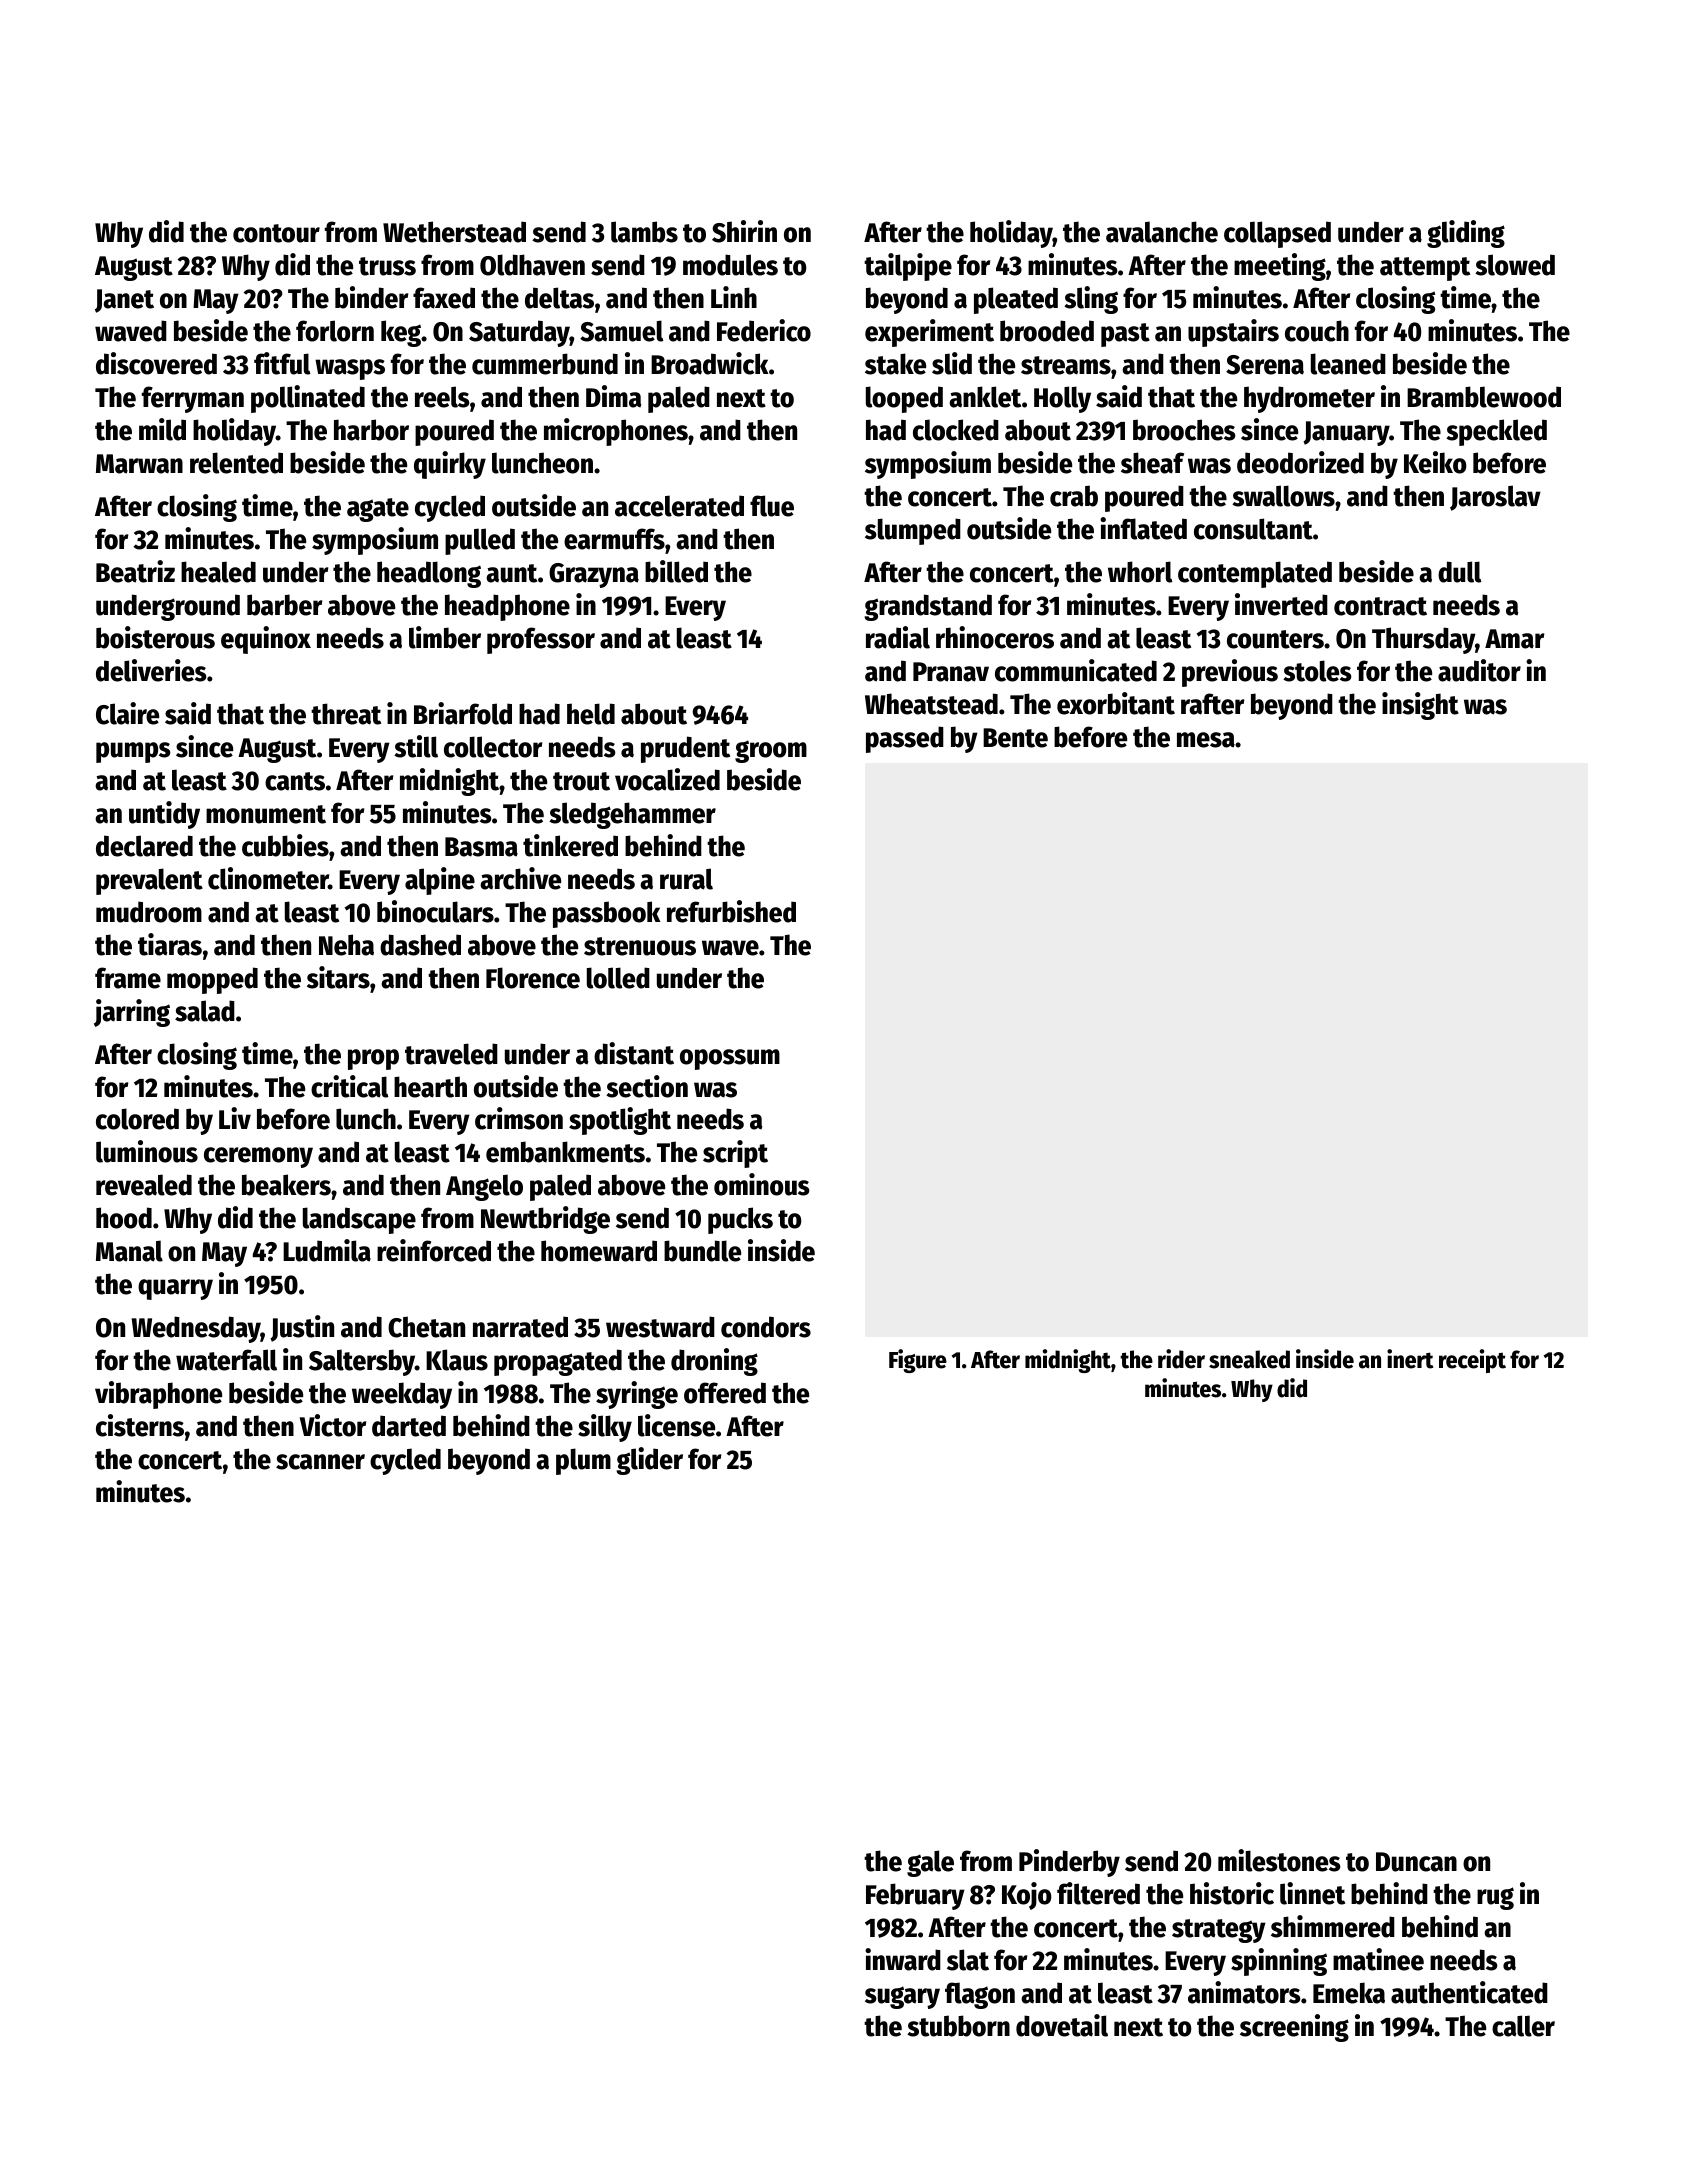 The height and width of the screenshot is (2178, 1683). I want to click on sugary, so click(902, 1997).
